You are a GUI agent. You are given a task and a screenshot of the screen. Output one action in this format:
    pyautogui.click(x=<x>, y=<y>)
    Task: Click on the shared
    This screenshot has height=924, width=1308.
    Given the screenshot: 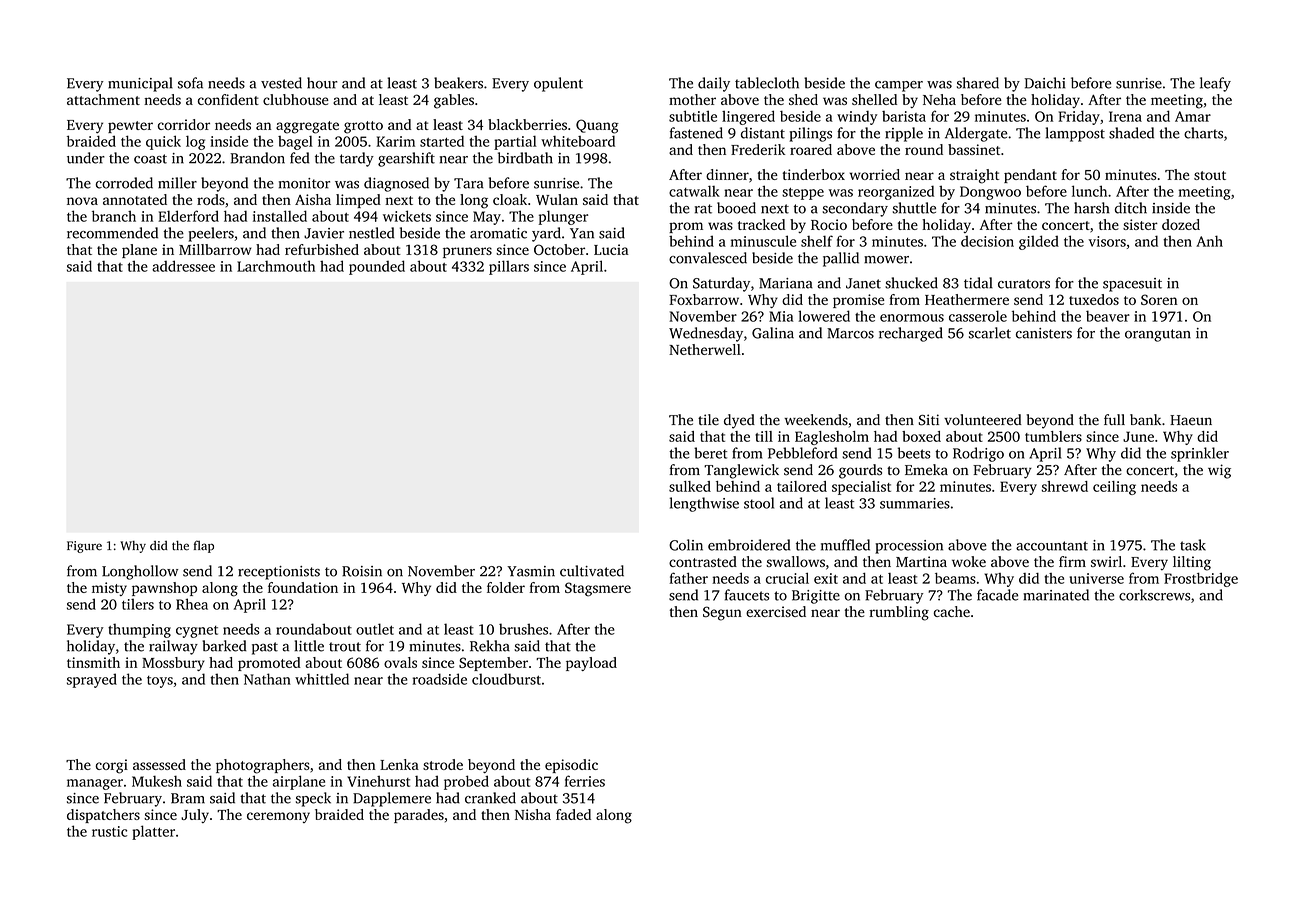 What is the action you would take?
    pyautogui.click(x=978, y=83)
